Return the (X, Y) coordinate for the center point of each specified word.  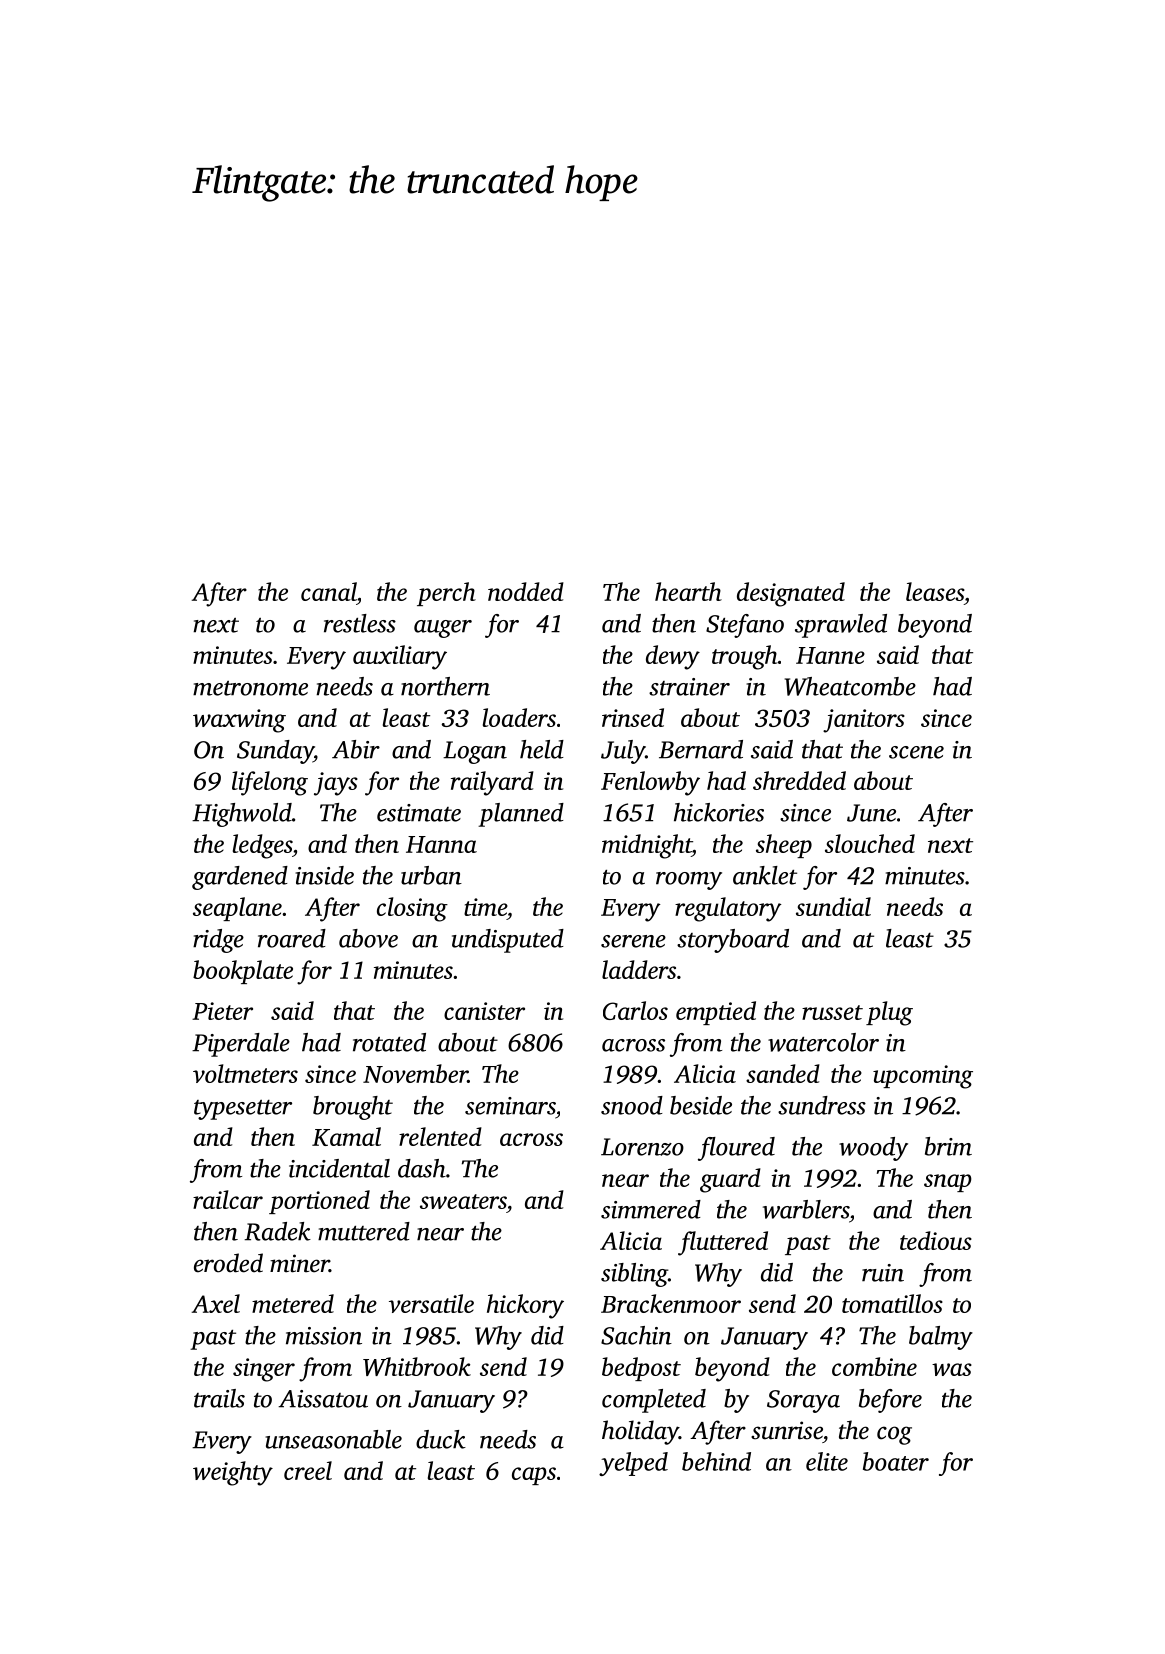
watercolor (823, 1042)
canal (329, 591)
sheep (784, 846)
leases (935, 591)
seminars (510, 1106)
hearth (688, 591)
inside (324, 875)
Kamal (346, 1136)
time (485, 907)
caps (534, 1476)
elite (827, 1461)
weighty (233, 1473)
